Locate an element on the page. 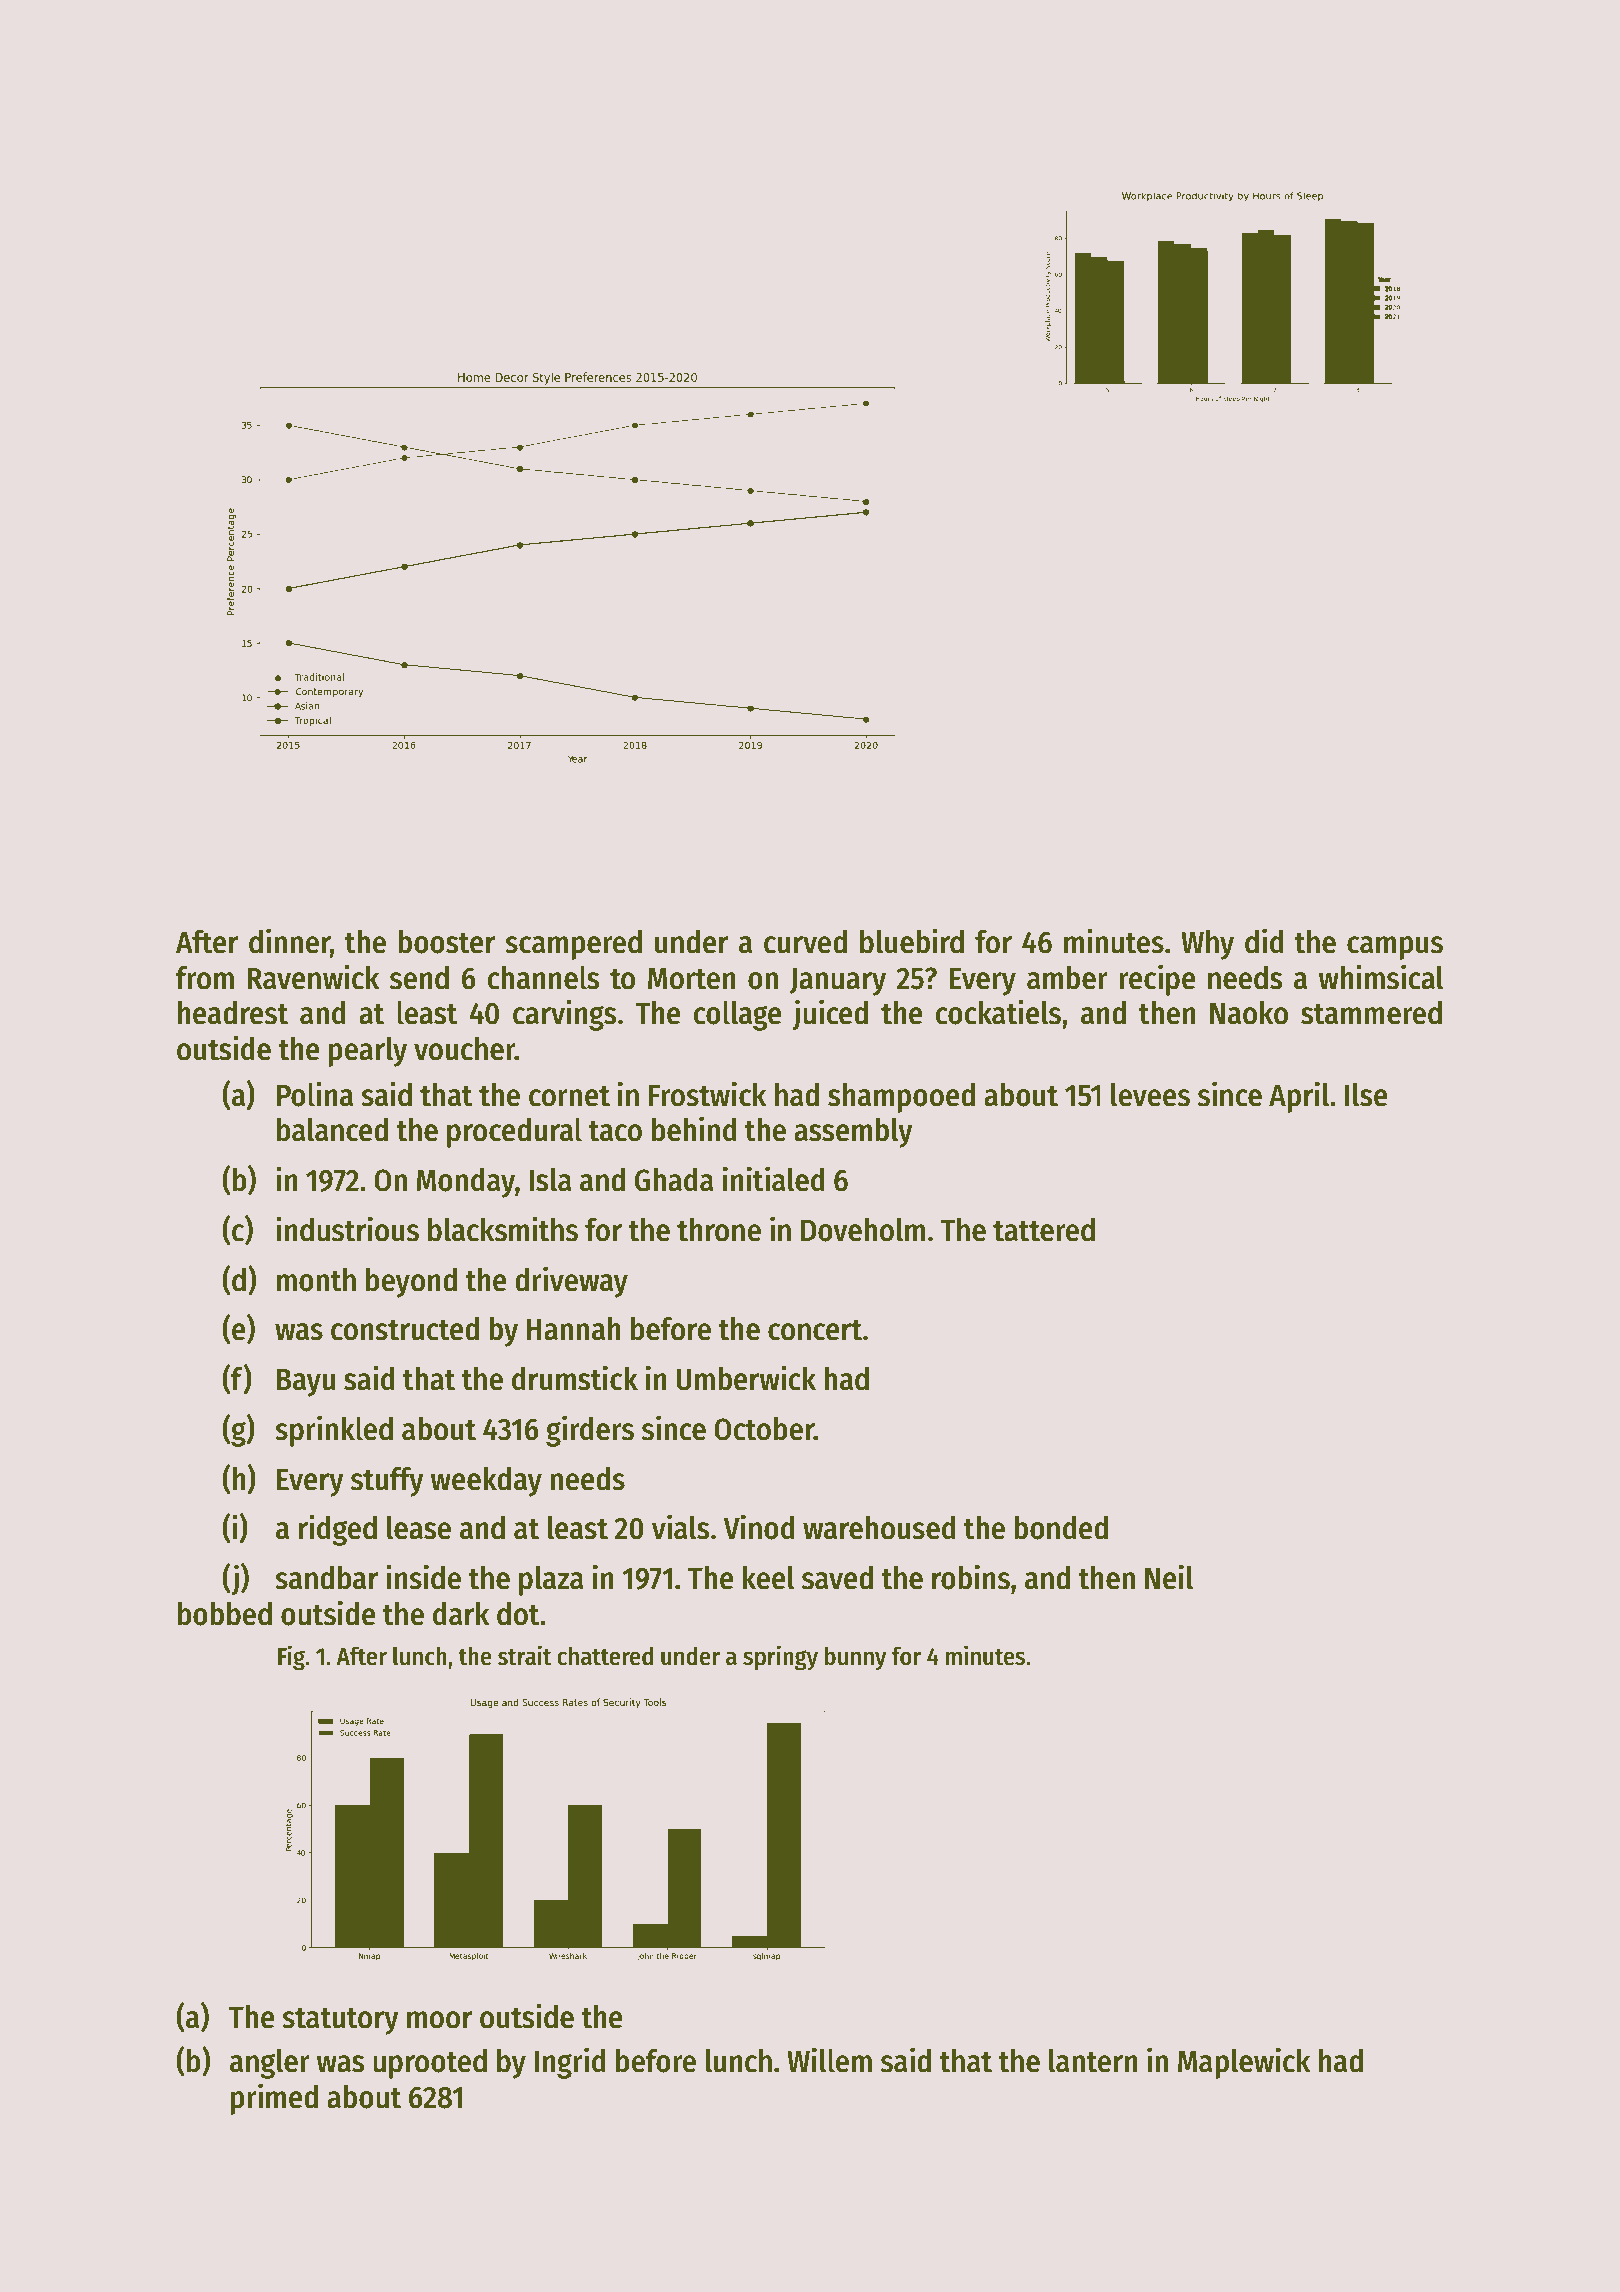 This document has width=1620, height=2292. concert is located at coordinates (815, 1330).
